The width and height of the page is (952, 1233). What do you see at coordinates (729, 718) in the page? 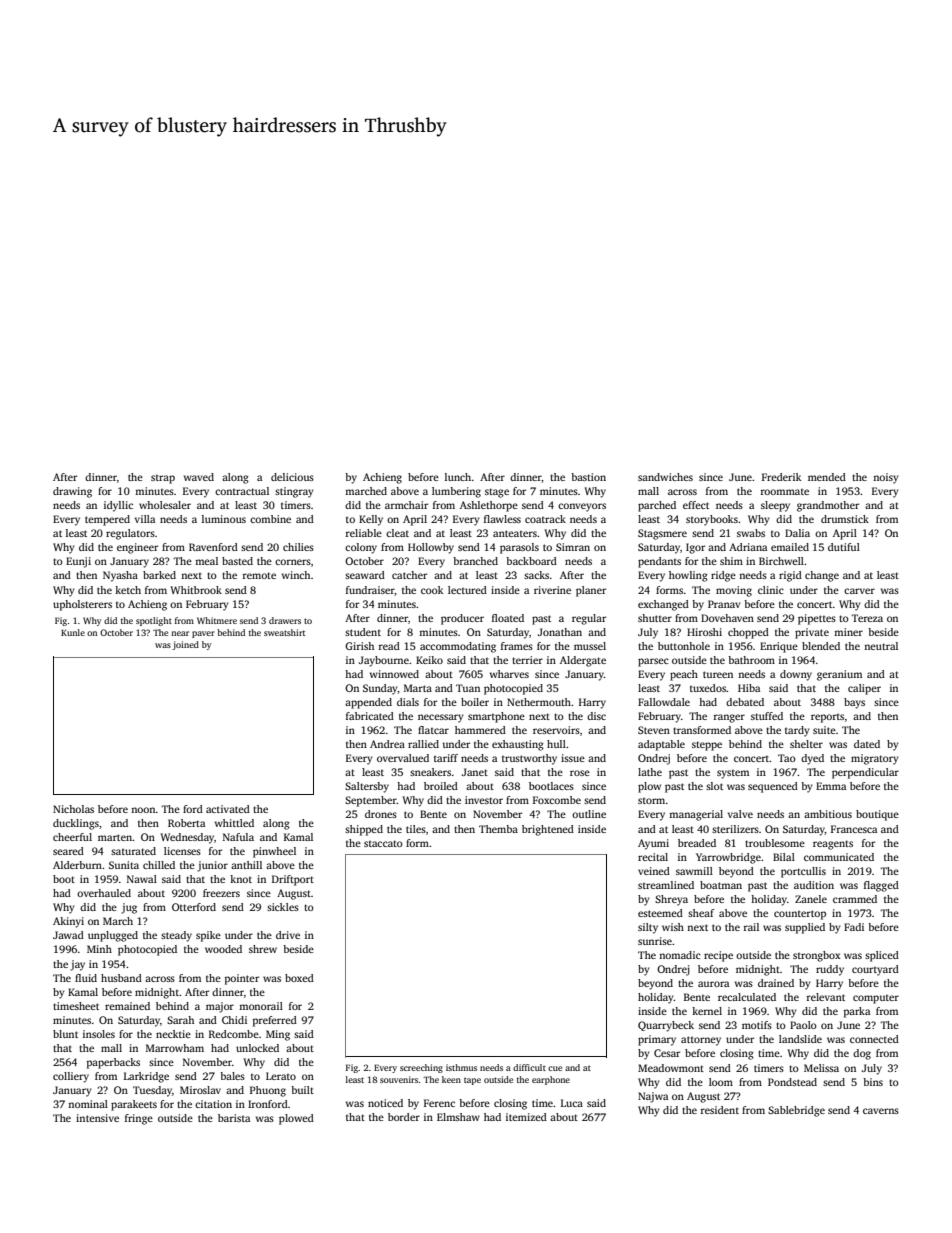
I see `ranger` at bounding box center [729, 718].
